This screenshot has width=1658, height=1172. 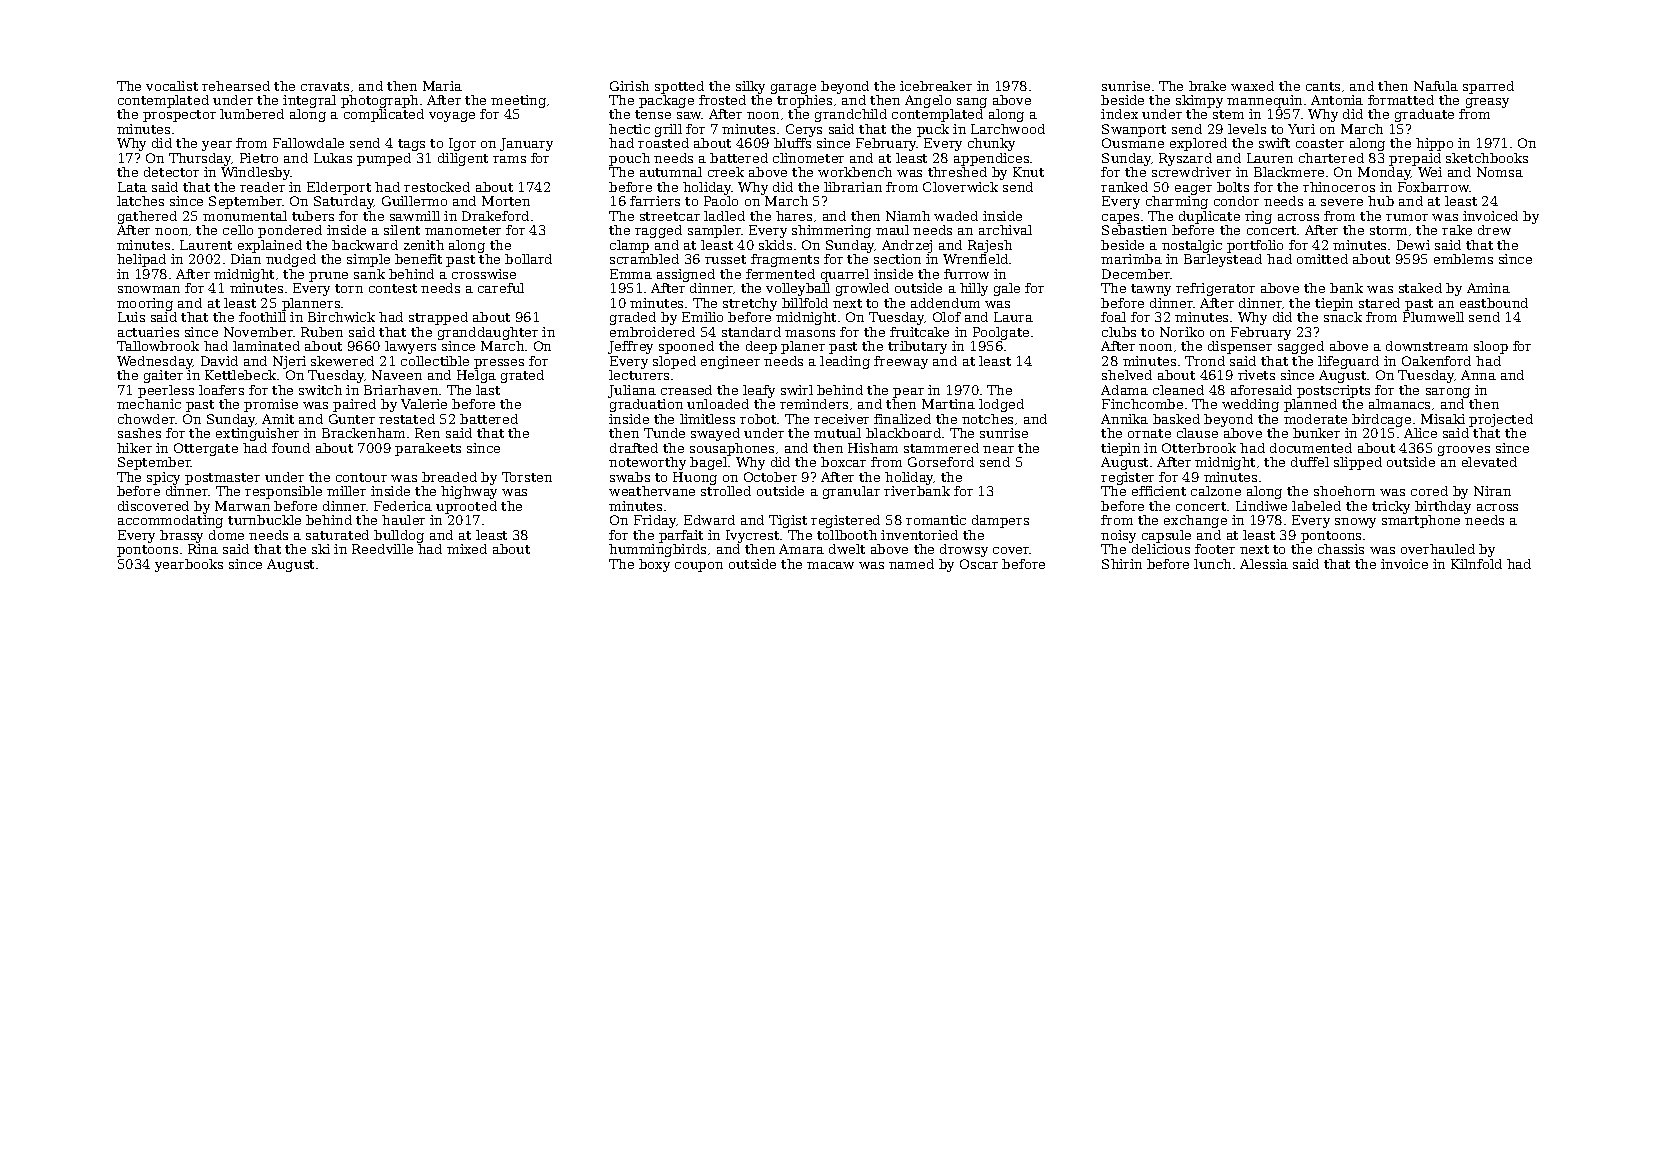 I want to click on Tallowbrook, so click(x=158, y=346).
